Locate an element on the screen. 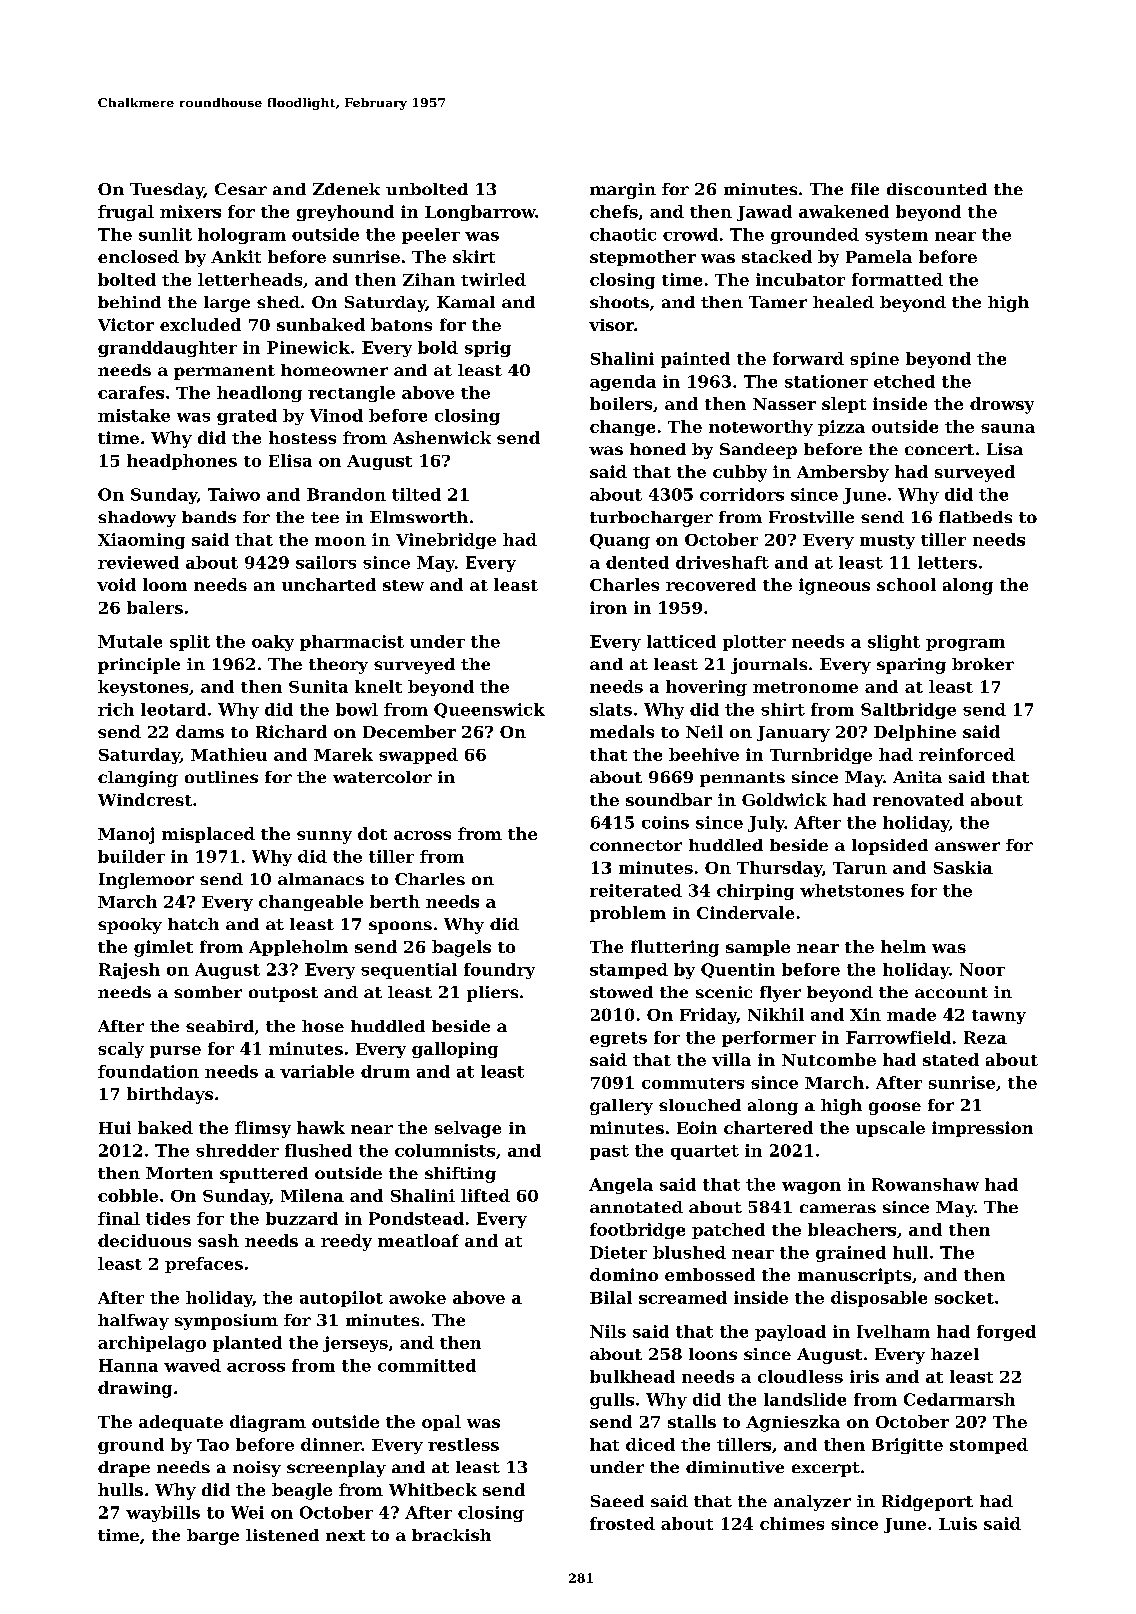 This screenshot has height=1614, width=1136. sunlit is located at coordinates (165, 234).
